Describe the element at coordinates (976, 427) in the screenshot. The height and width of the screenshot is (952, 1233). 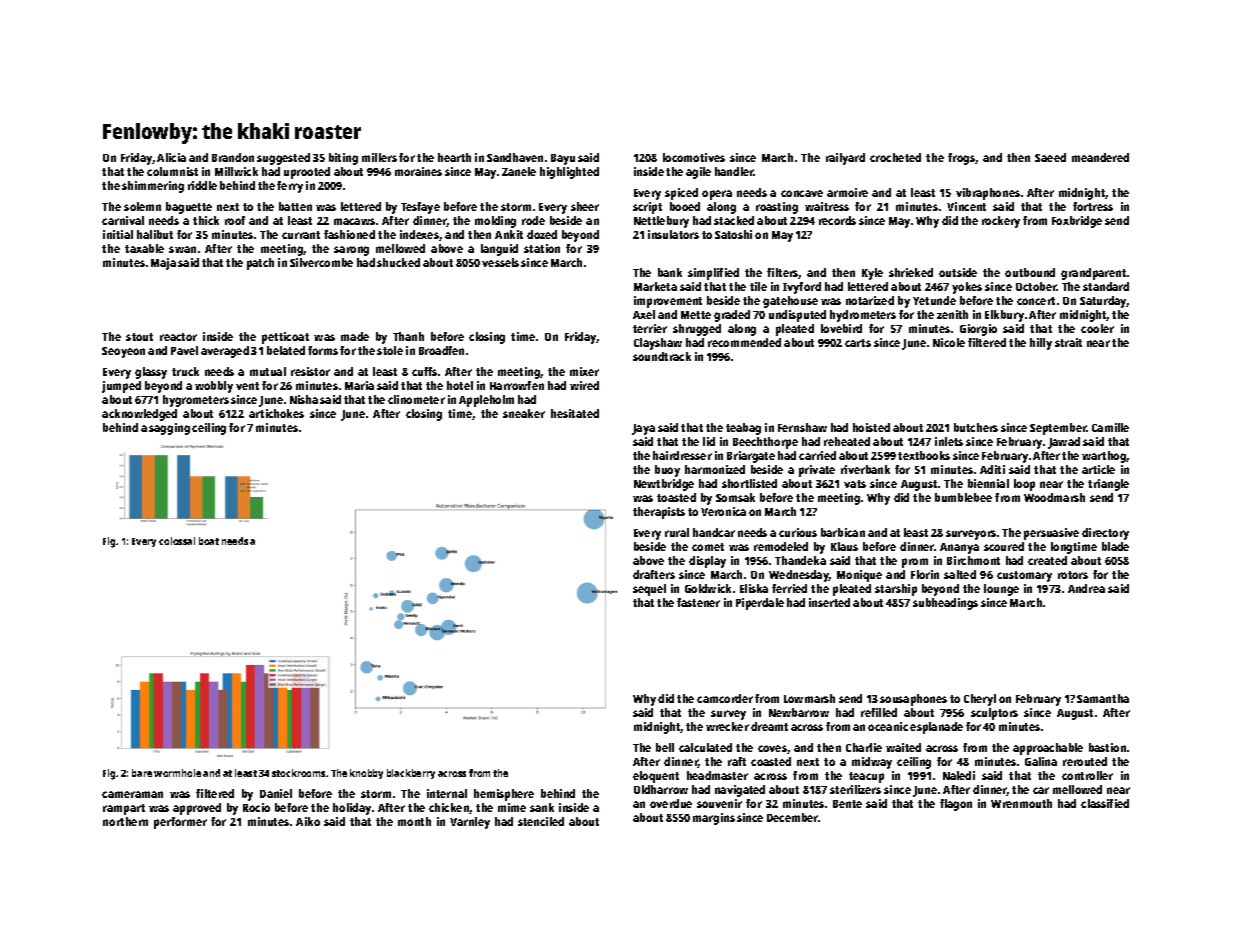
I see `butchers` at that location.
